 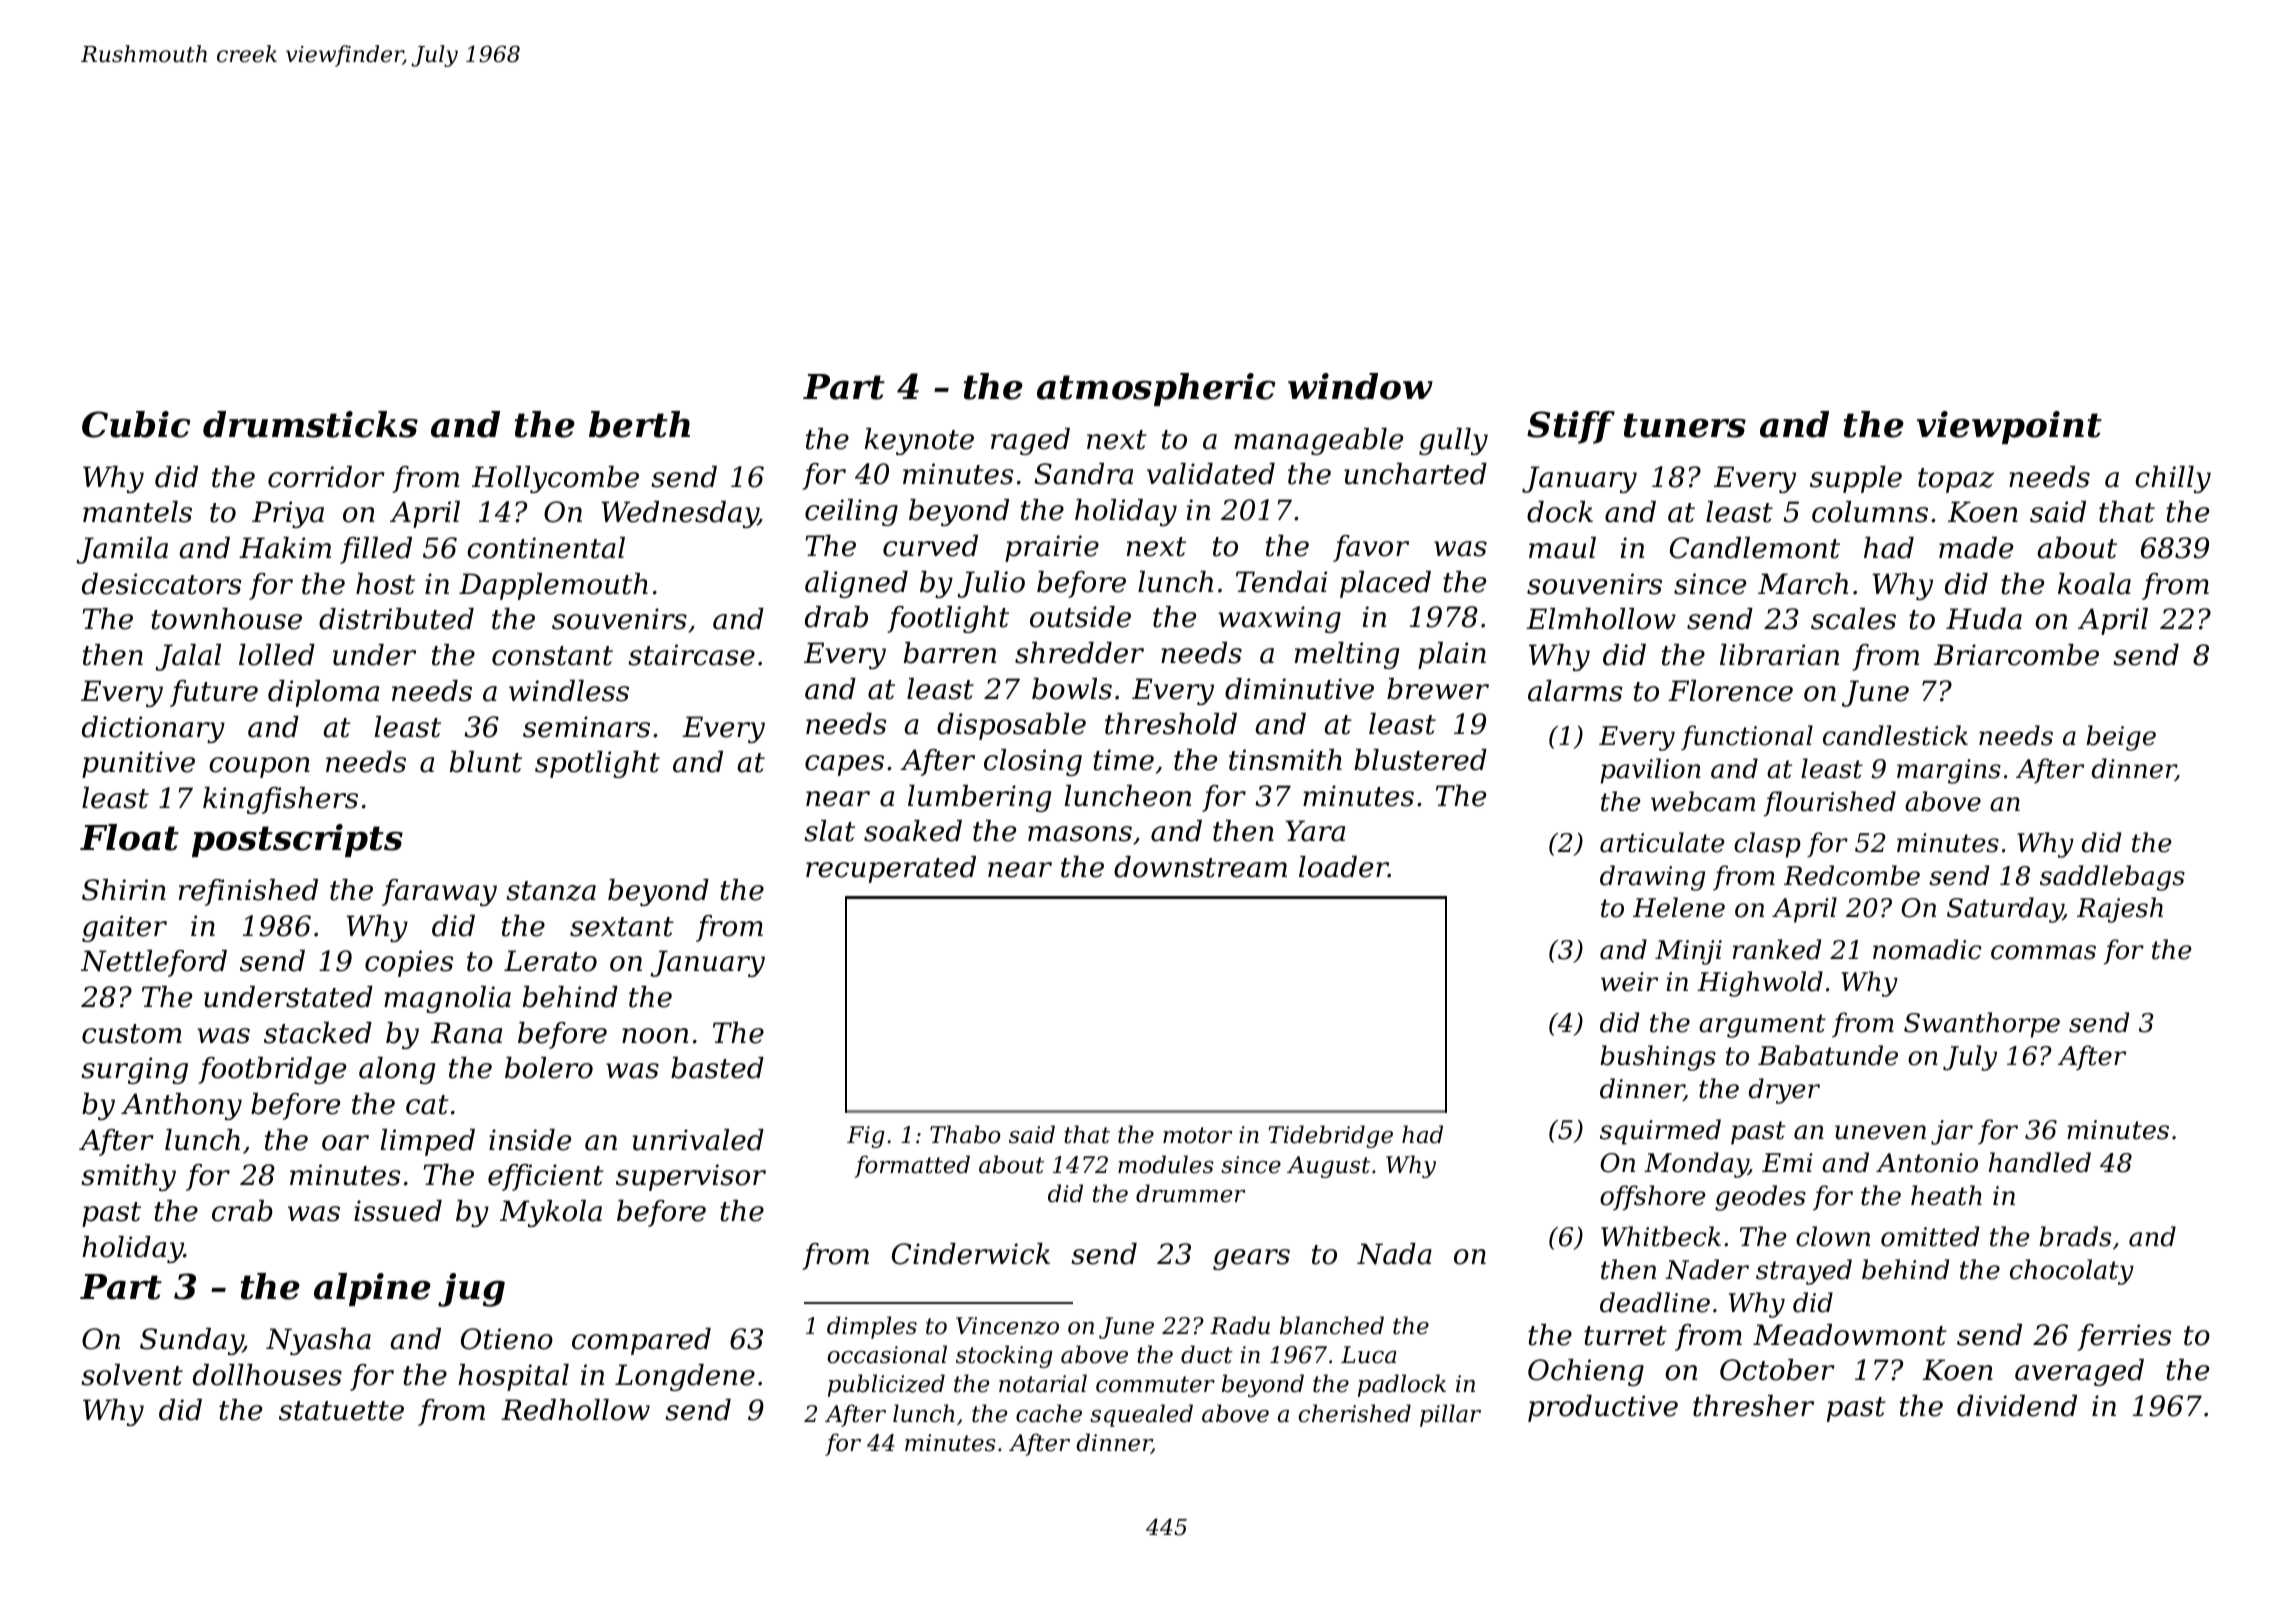 What do you see at coordinates (1767, 845) in the screenshot?
I see `clasp` at bounding box center [1767, 845].
